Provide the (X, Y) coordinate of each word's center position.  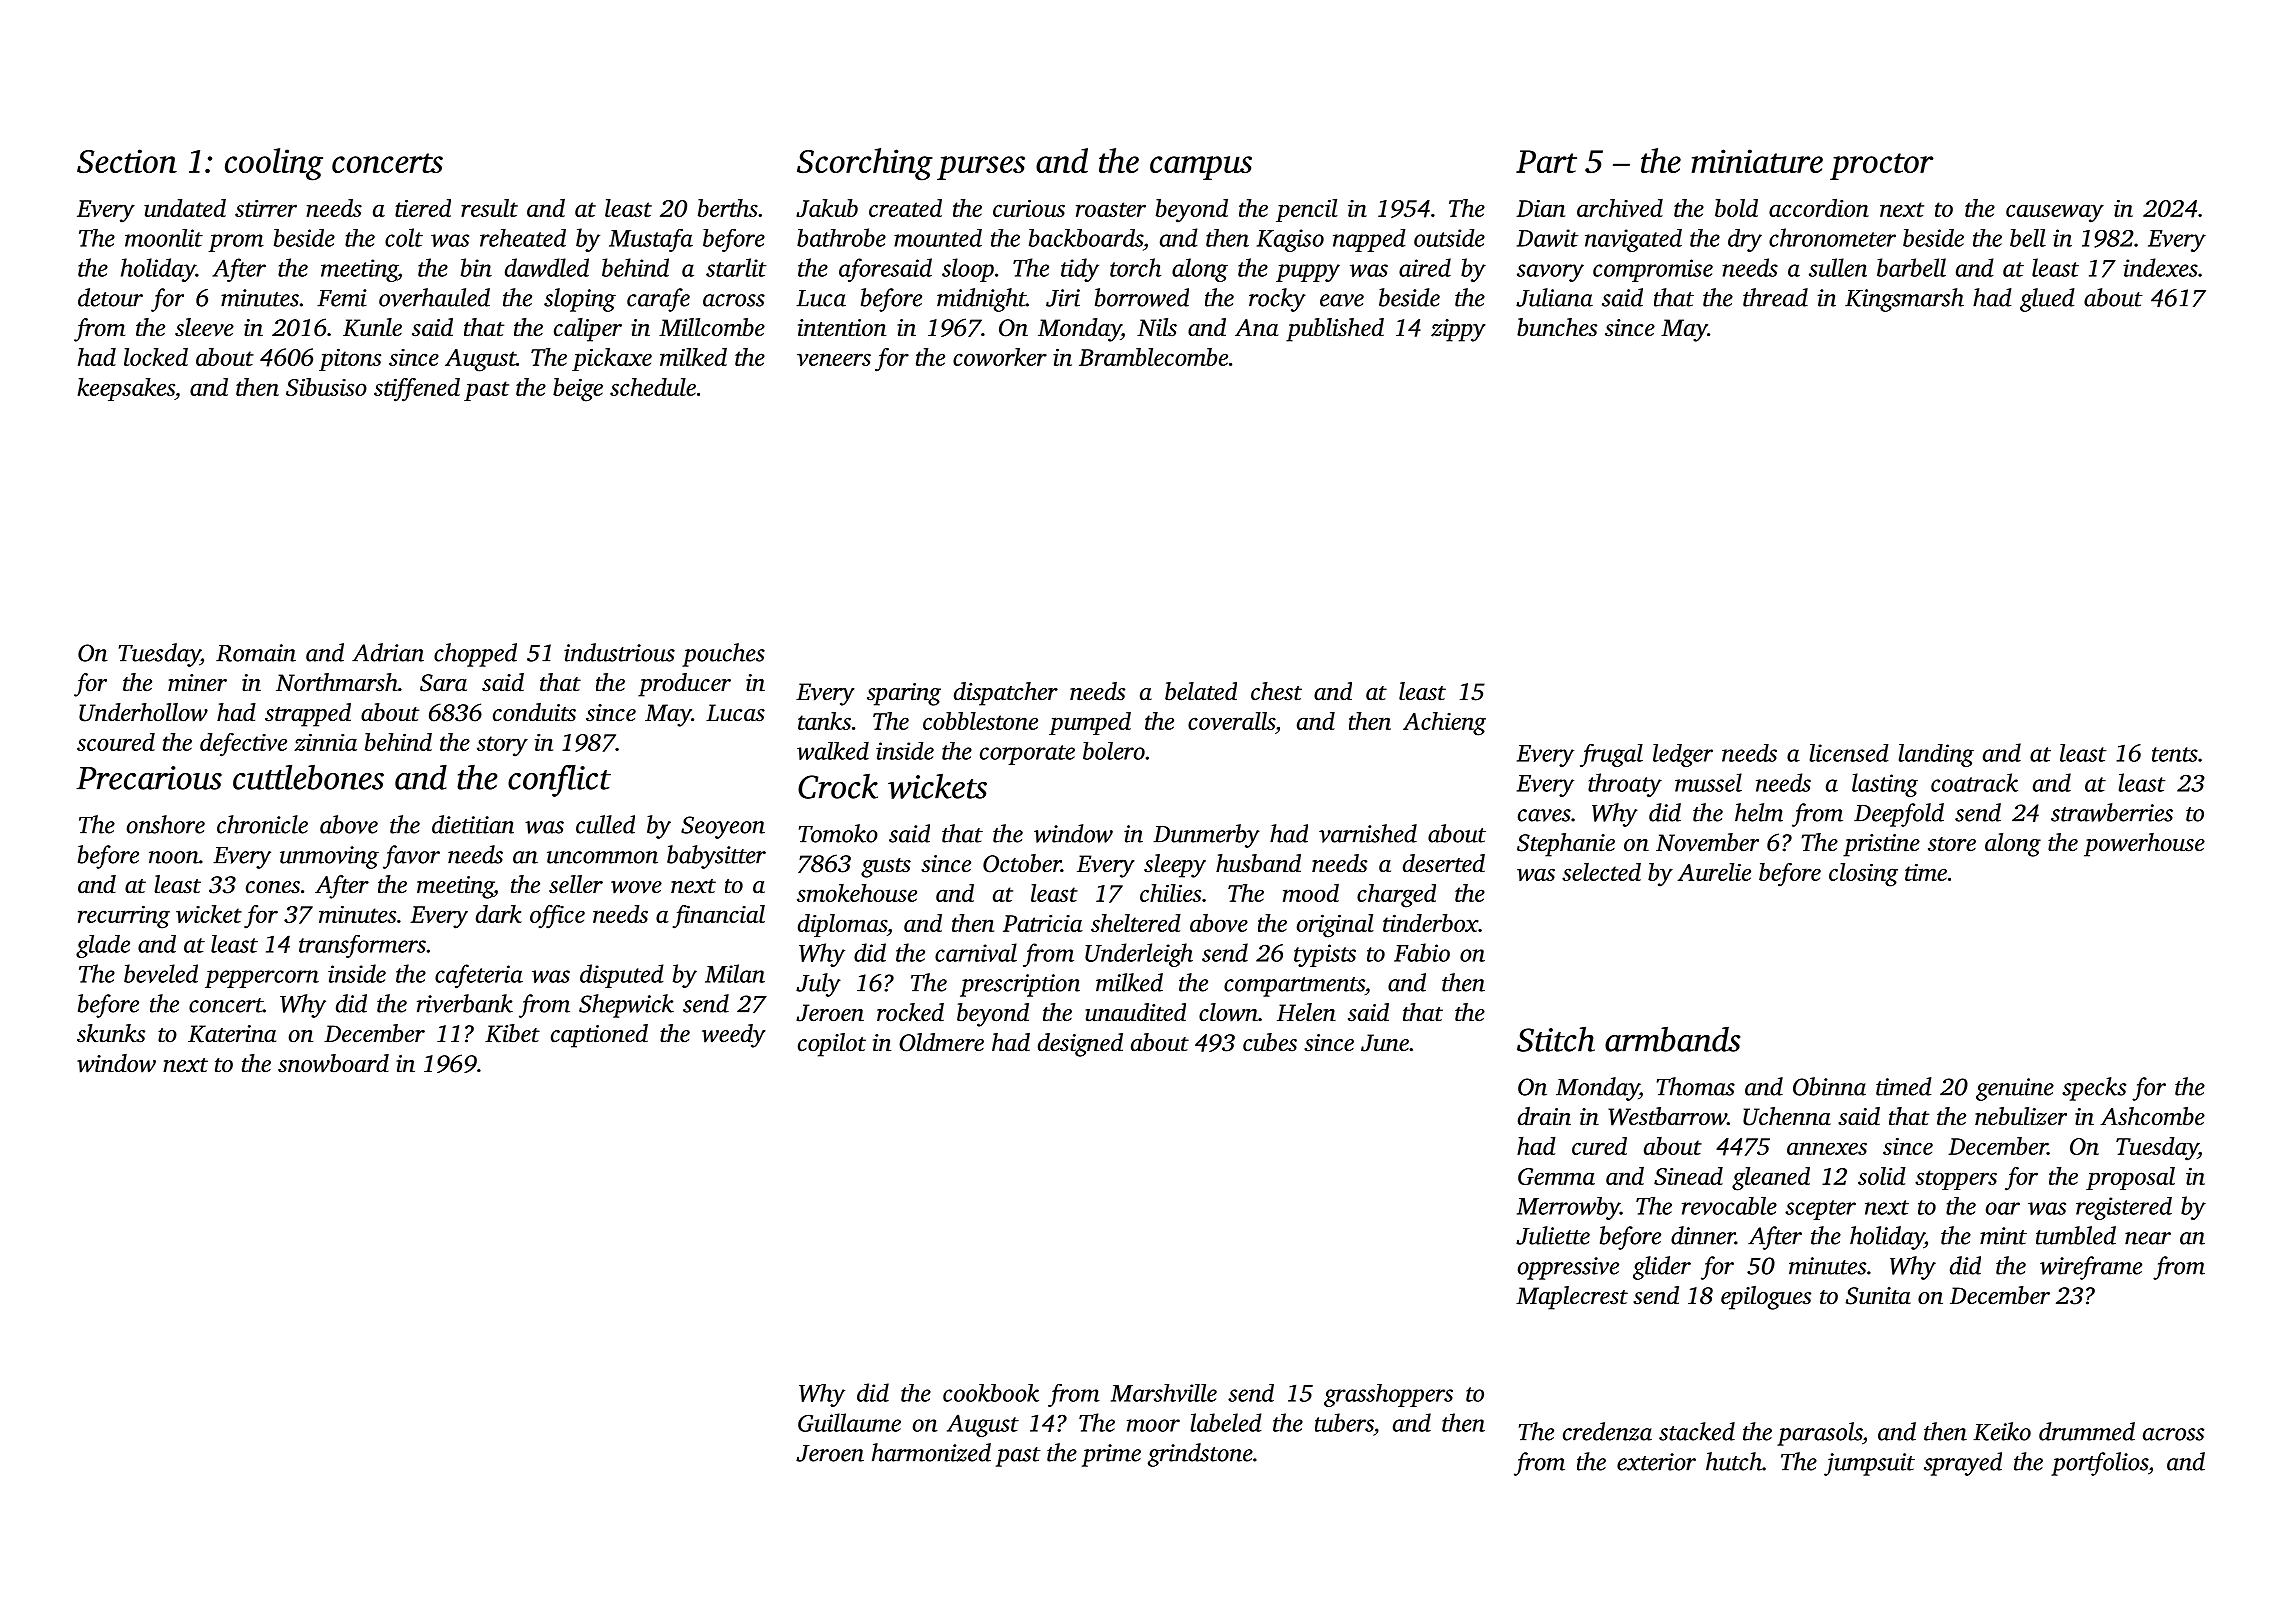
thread (1775, 297)
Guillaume (849, 1422)
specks (2094, 1089)
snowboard (333, 1063)
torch (1135, 267)
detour (110, 297)
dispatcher (1006, 694)
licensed (1849, 753)
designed (1080, 1045)
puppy (1308, 273)
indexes (2160, 267)
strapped (308, 715)
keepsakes (126, 389)
